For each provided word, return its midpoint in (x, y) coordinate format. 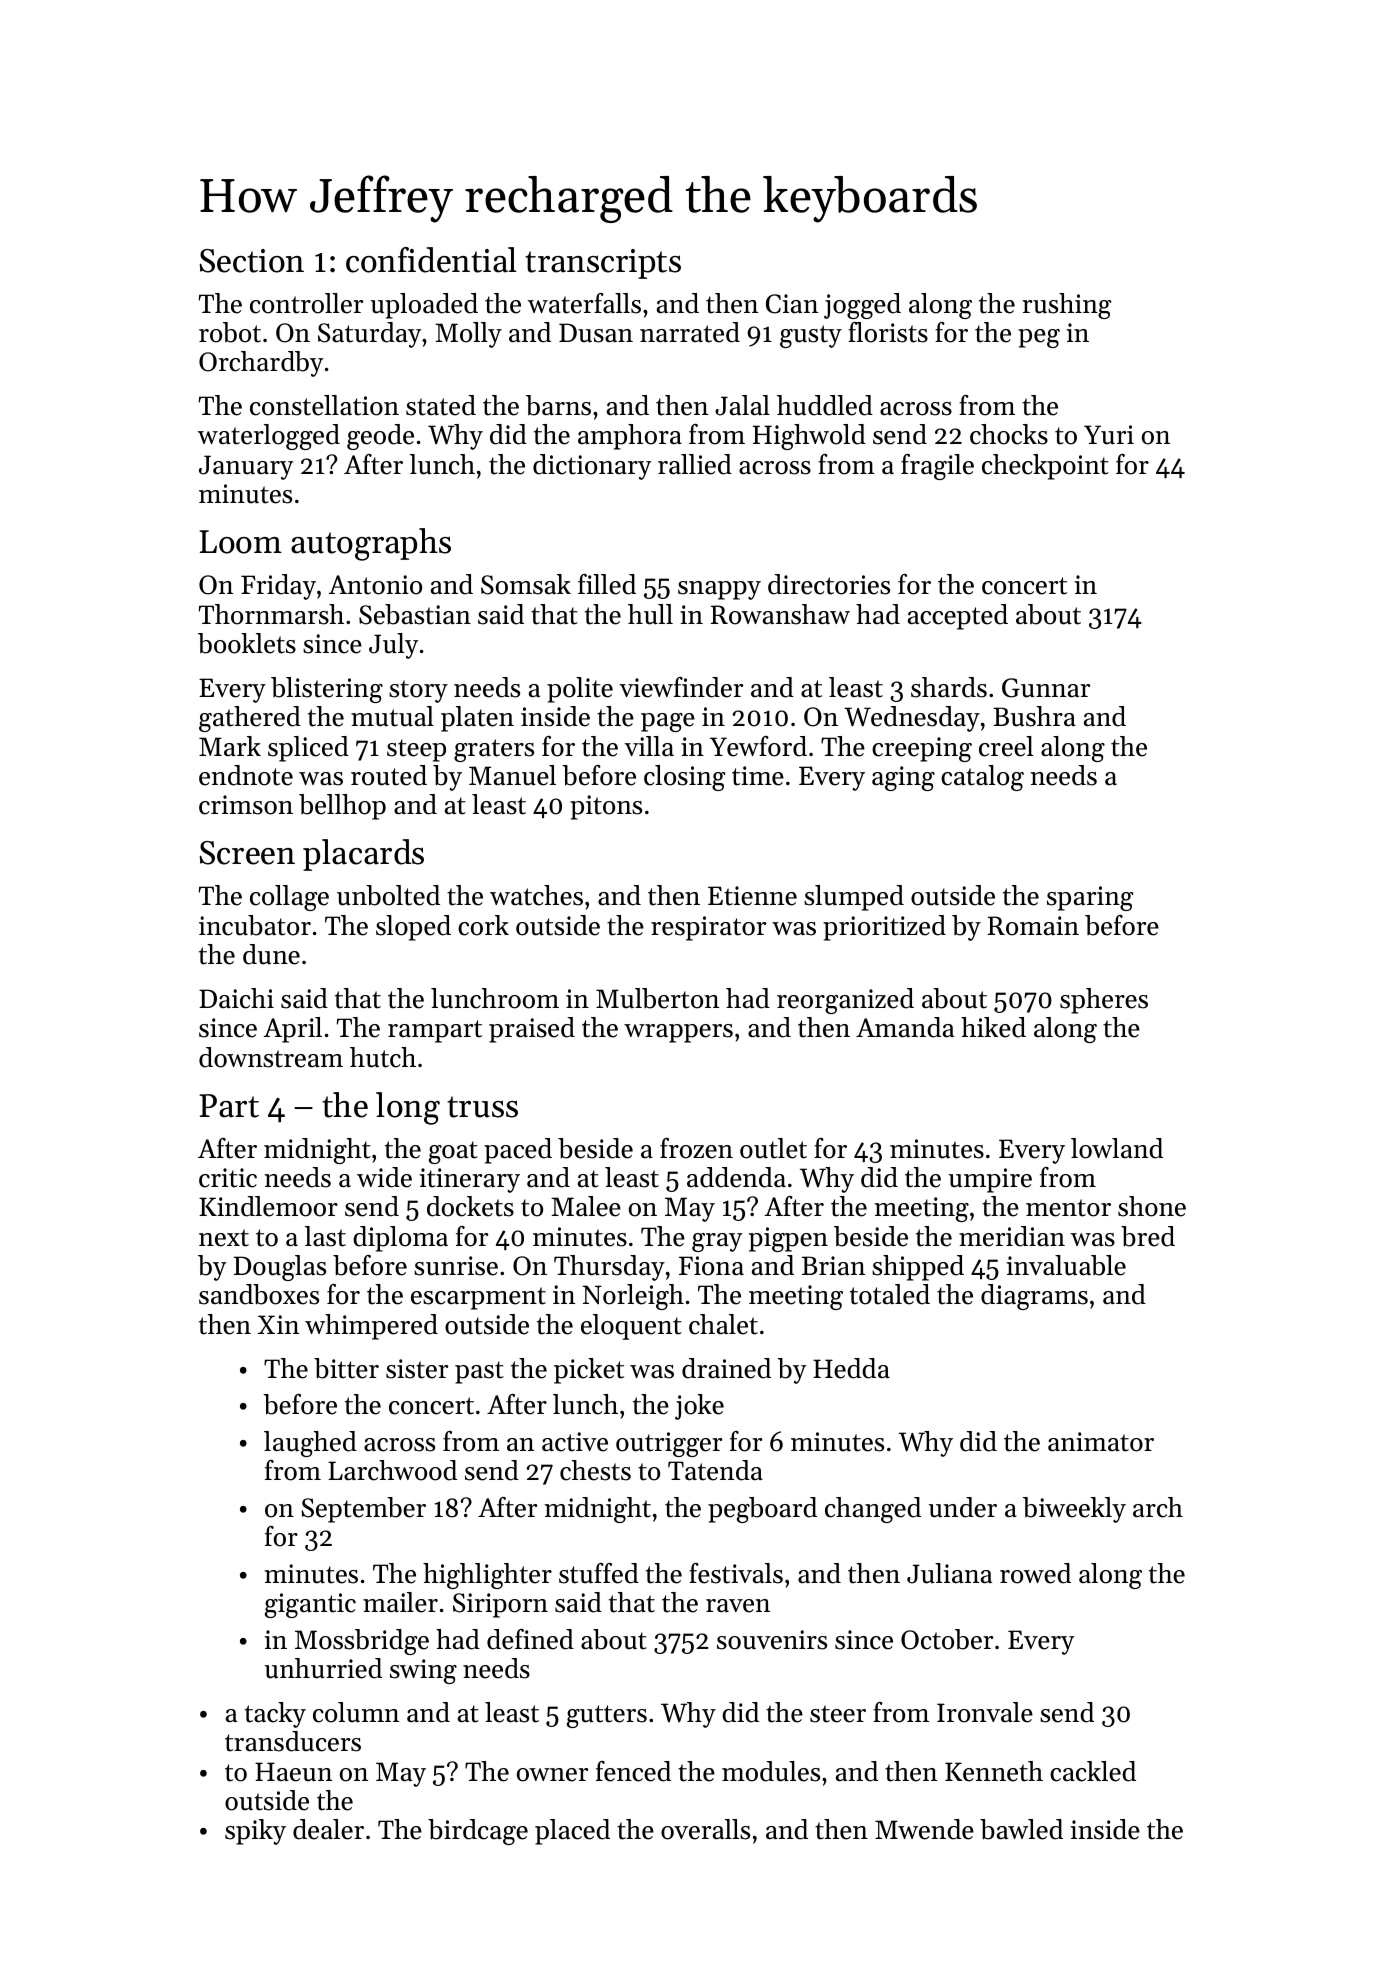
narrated (690, 332)
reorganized (845, 1001)
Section (252, 261)
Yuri (1109, 435)
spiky (255, 1832)
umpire (990, 1180)
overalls (705, 1829)
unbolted (388, 895)
